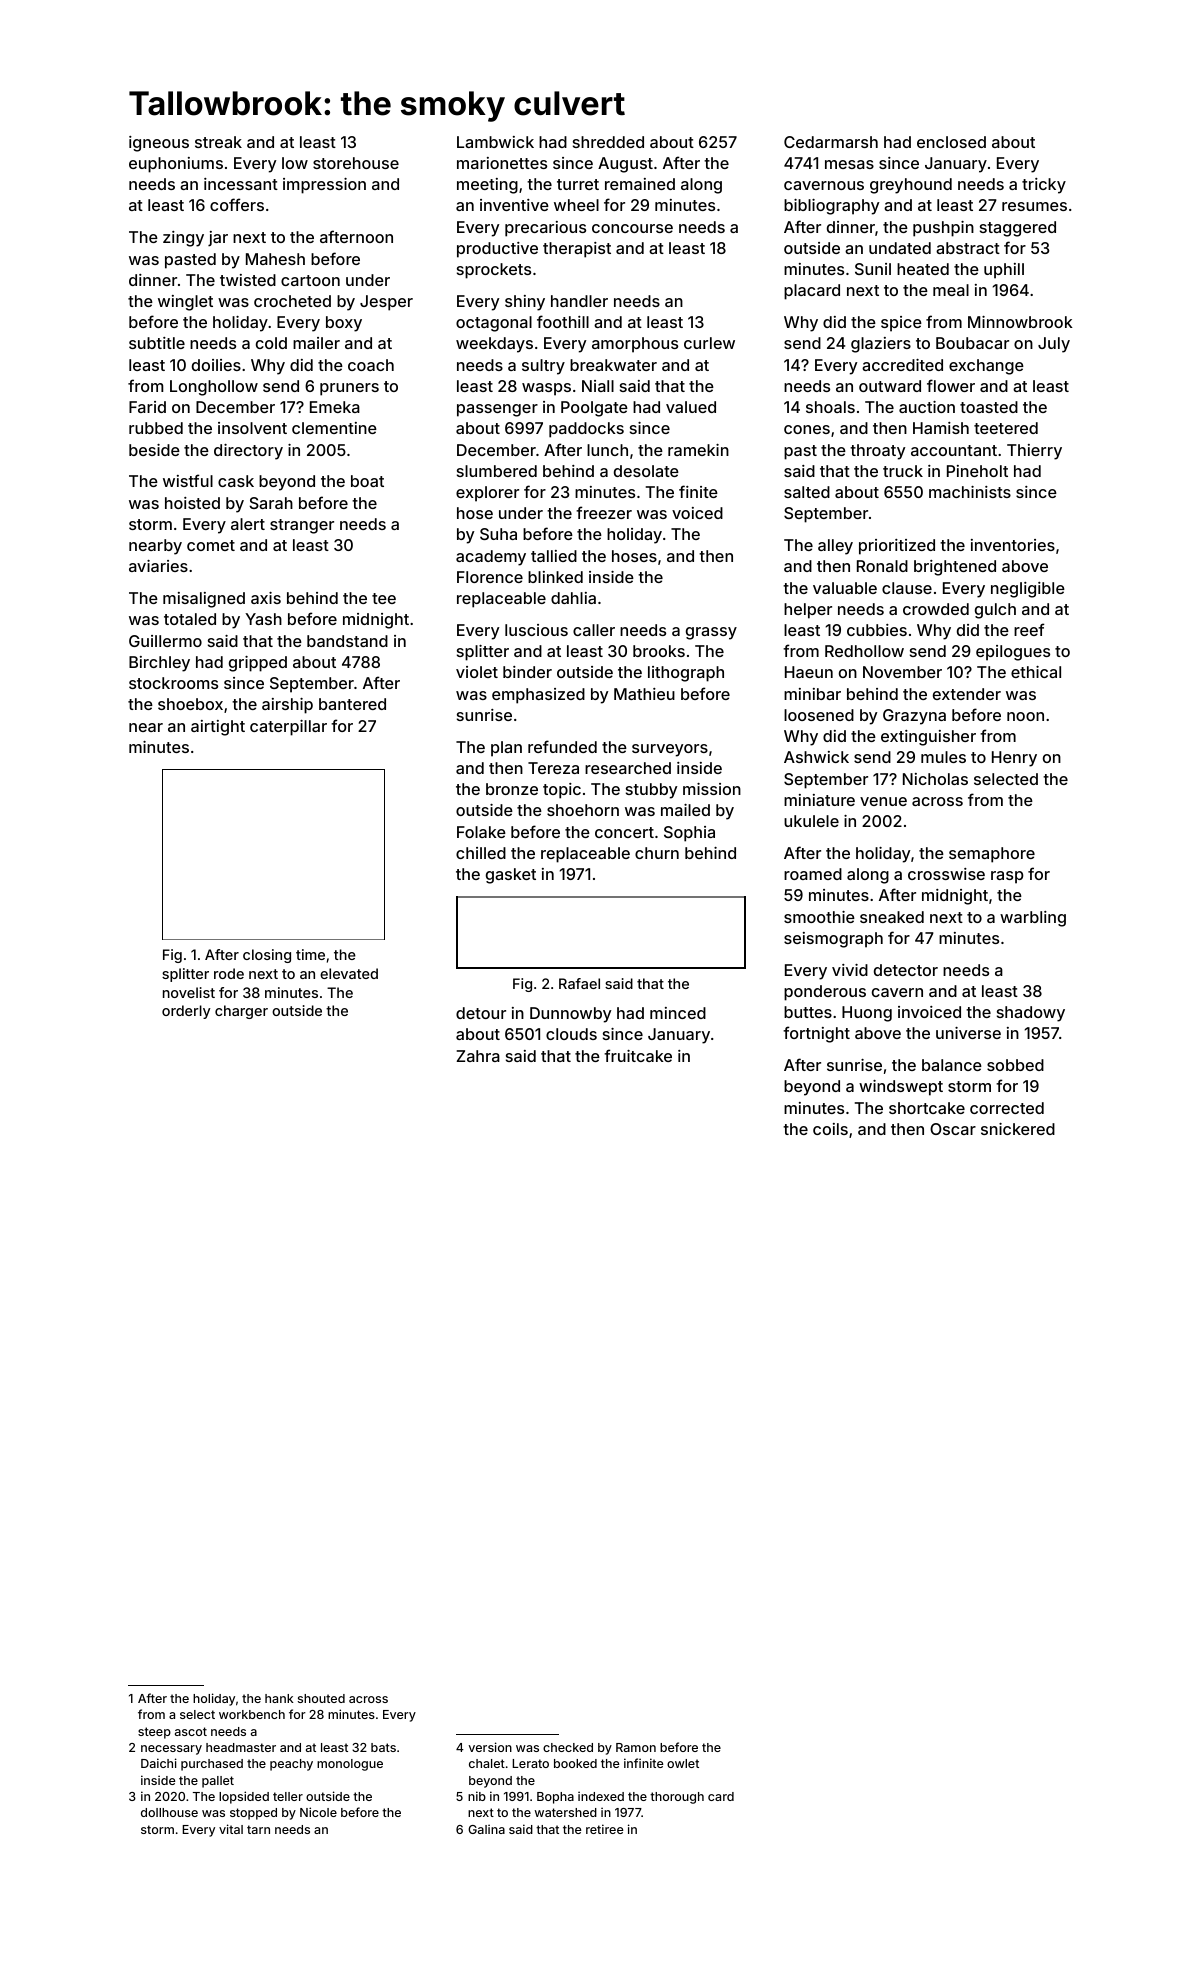  Describe the element at coordinates (154, 1733) in the image. I see `steep` at that location.
